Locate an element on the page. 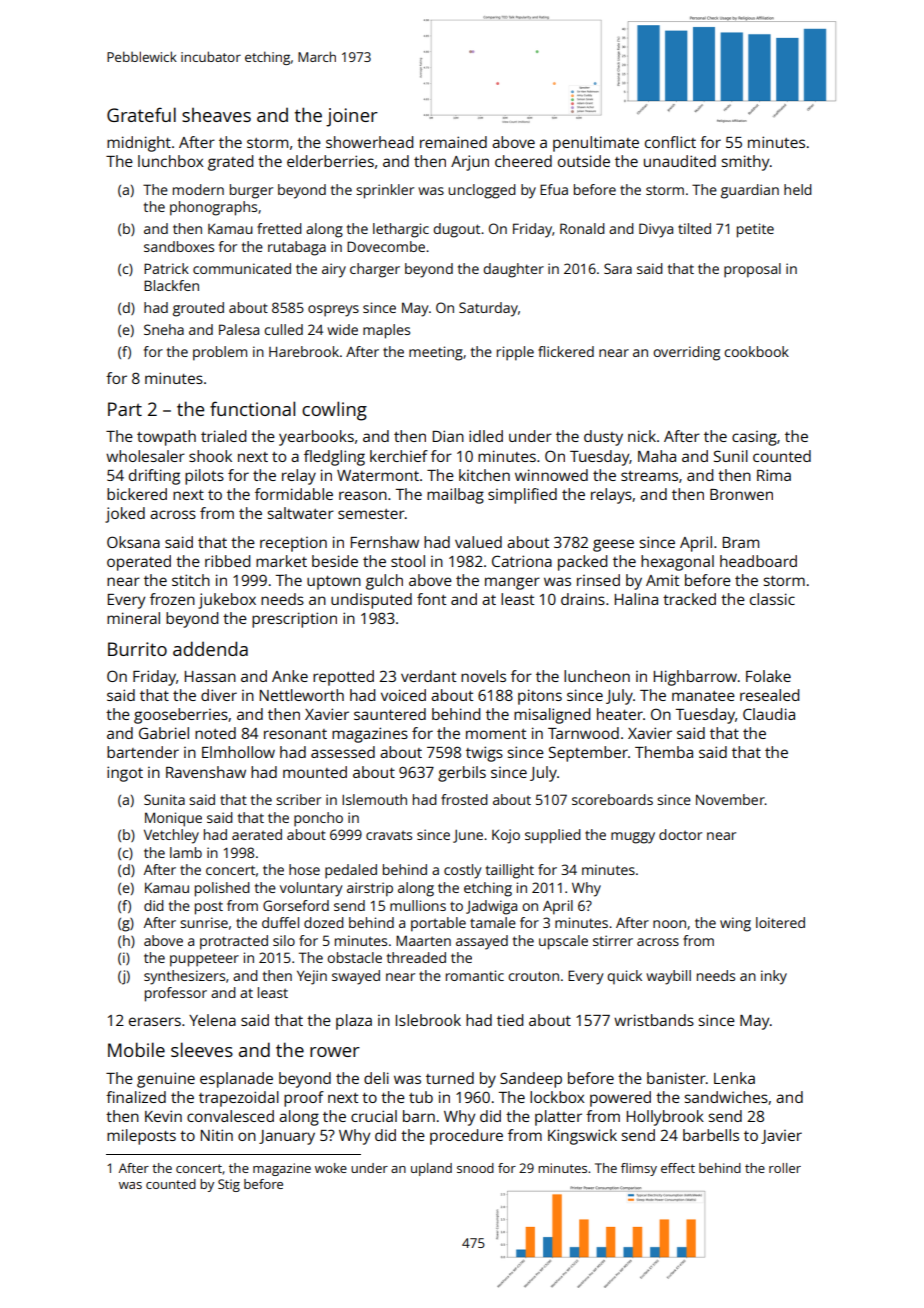 Image resolution: width=924 pixels, height=1308 pixels. synthesizers is located at coordinates (184, 977).
